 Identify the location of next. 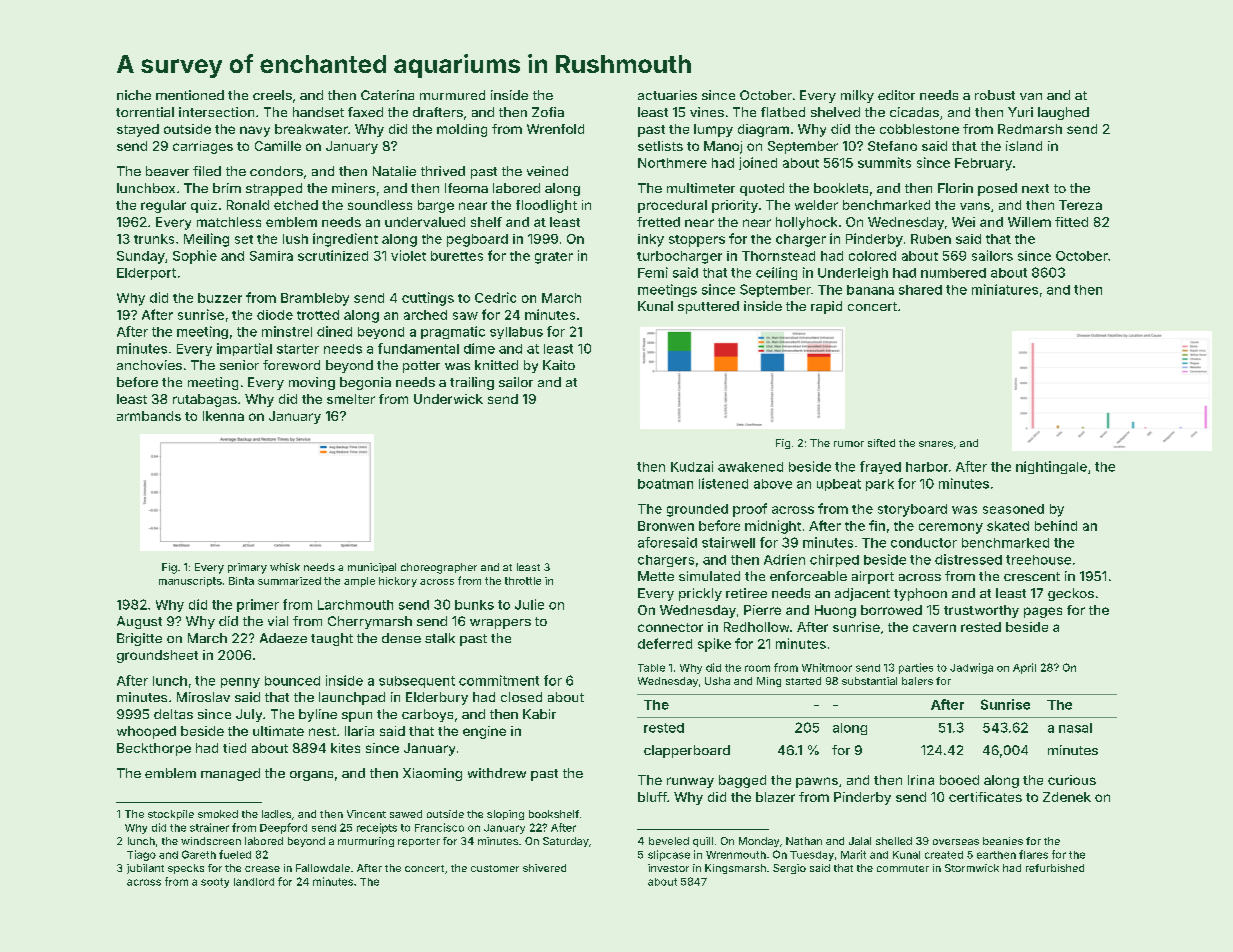
(1035, 188).
